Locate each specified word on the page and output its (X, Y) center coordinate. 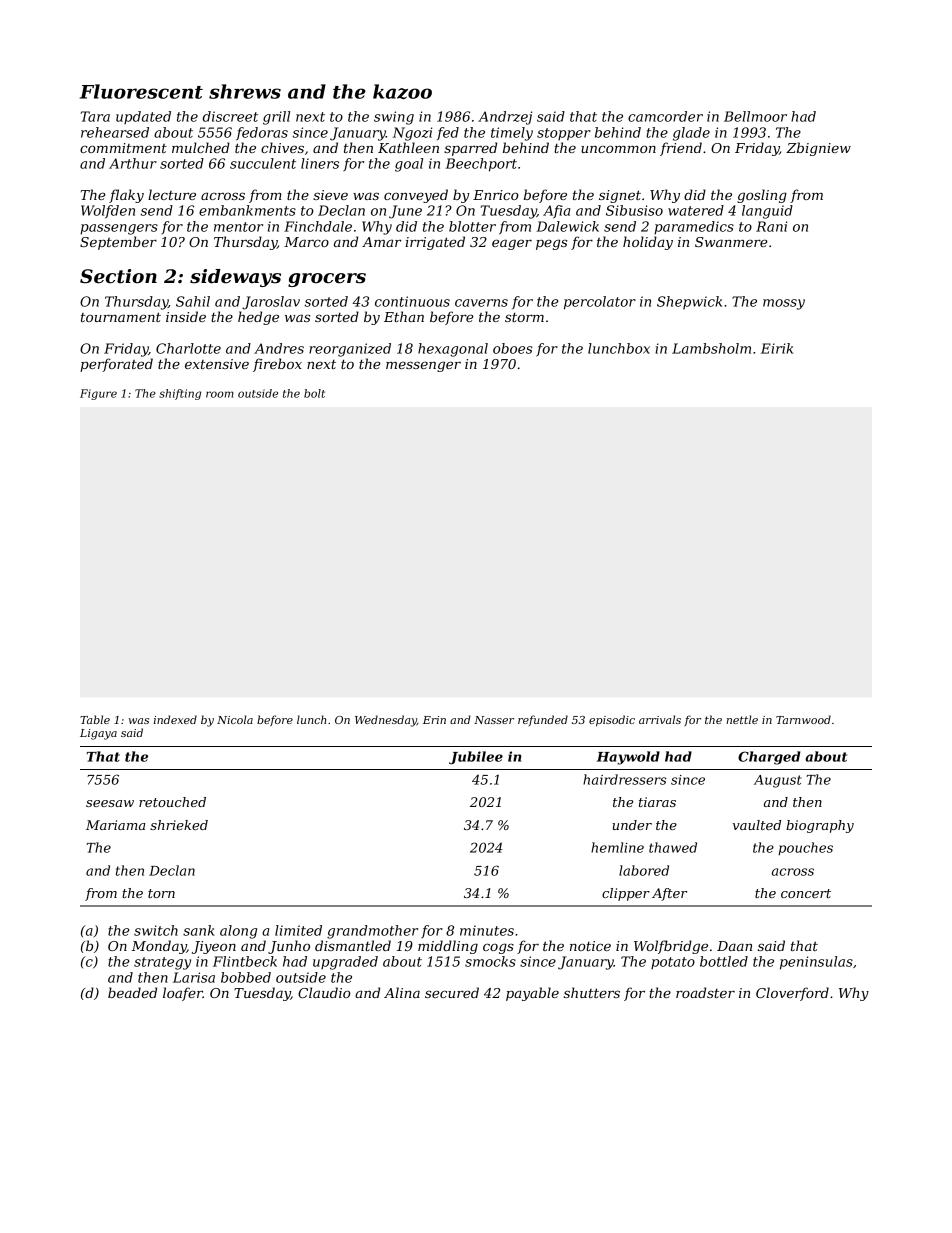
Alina (402, 992)
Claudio (324, 992)
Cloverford (792, 994)
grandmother (372, 932)
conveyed (416, 196)
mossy (784, 304)
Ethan (404, 316)
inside (186, 316)
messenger (423, 366)
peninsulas (816, 963)
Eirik (777, 348)
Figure (98, 394)
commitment (123, 148)
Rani (771, 226)
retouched (172, 802)
